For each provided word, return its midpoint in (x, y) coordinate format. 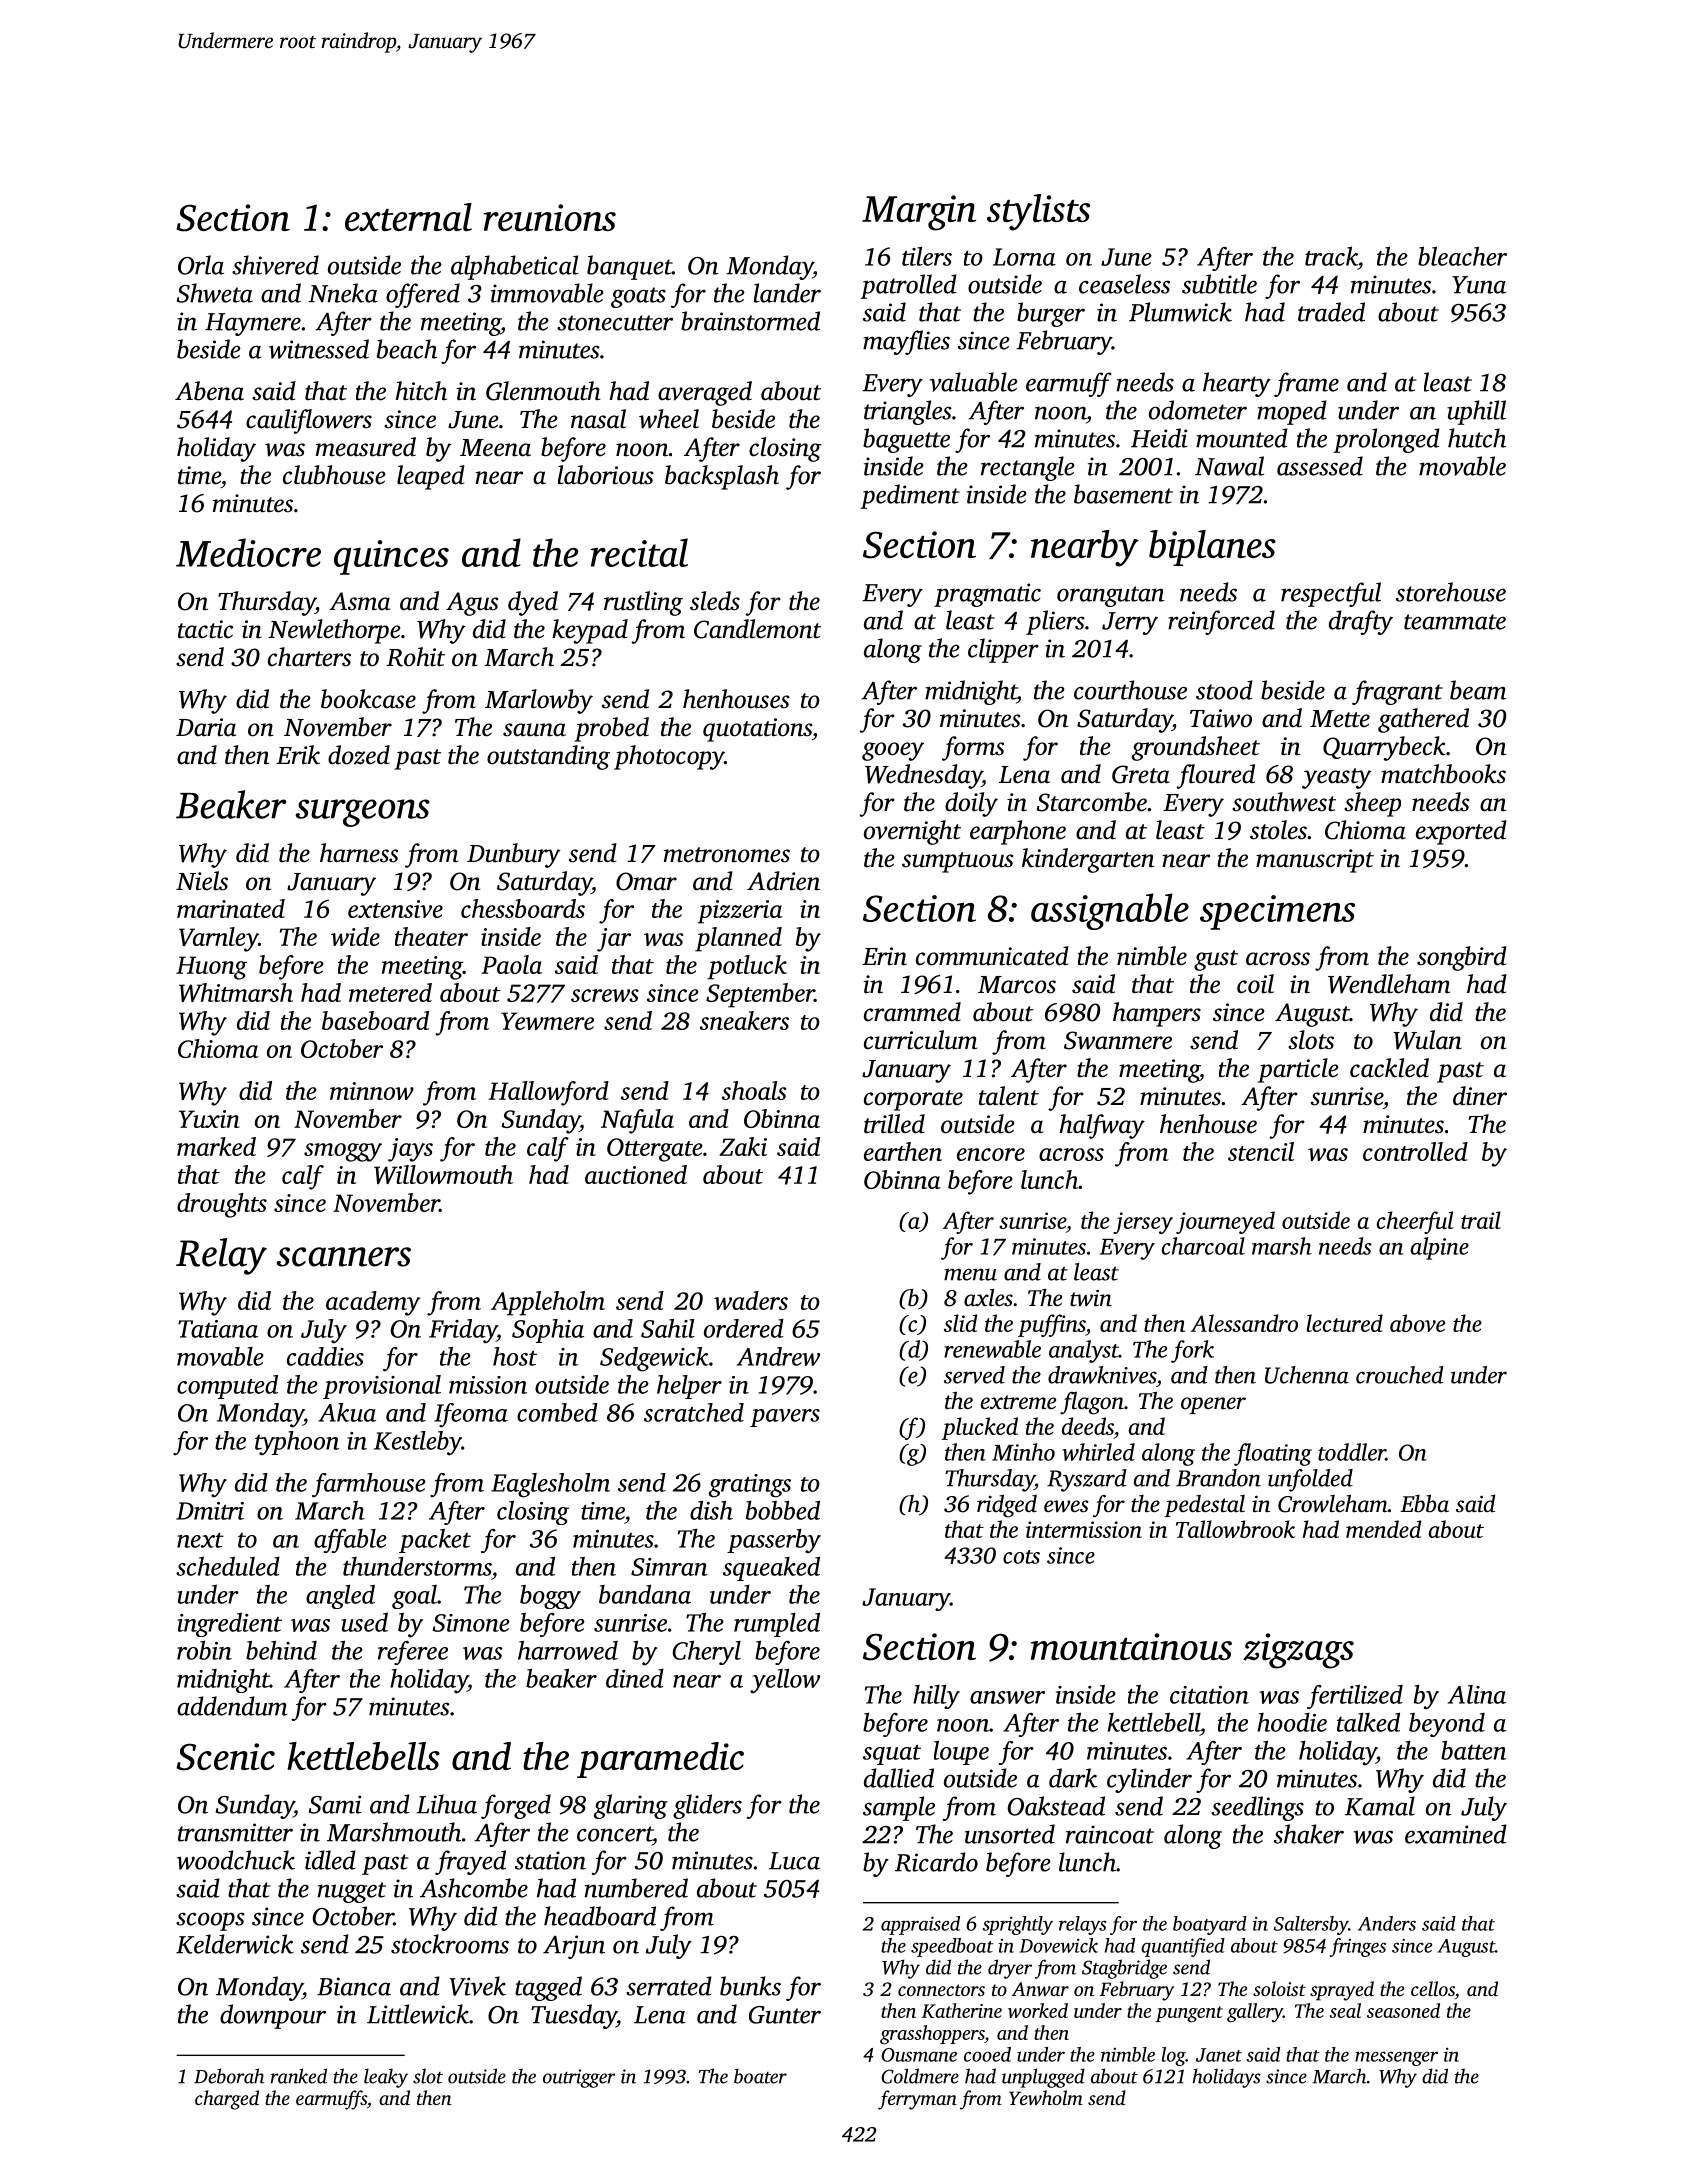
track (1331, 256)
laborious (605, 475)
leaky (386, 2078)
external (408, 217)
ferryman (917, 2100)
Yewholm (1046, 2097)
